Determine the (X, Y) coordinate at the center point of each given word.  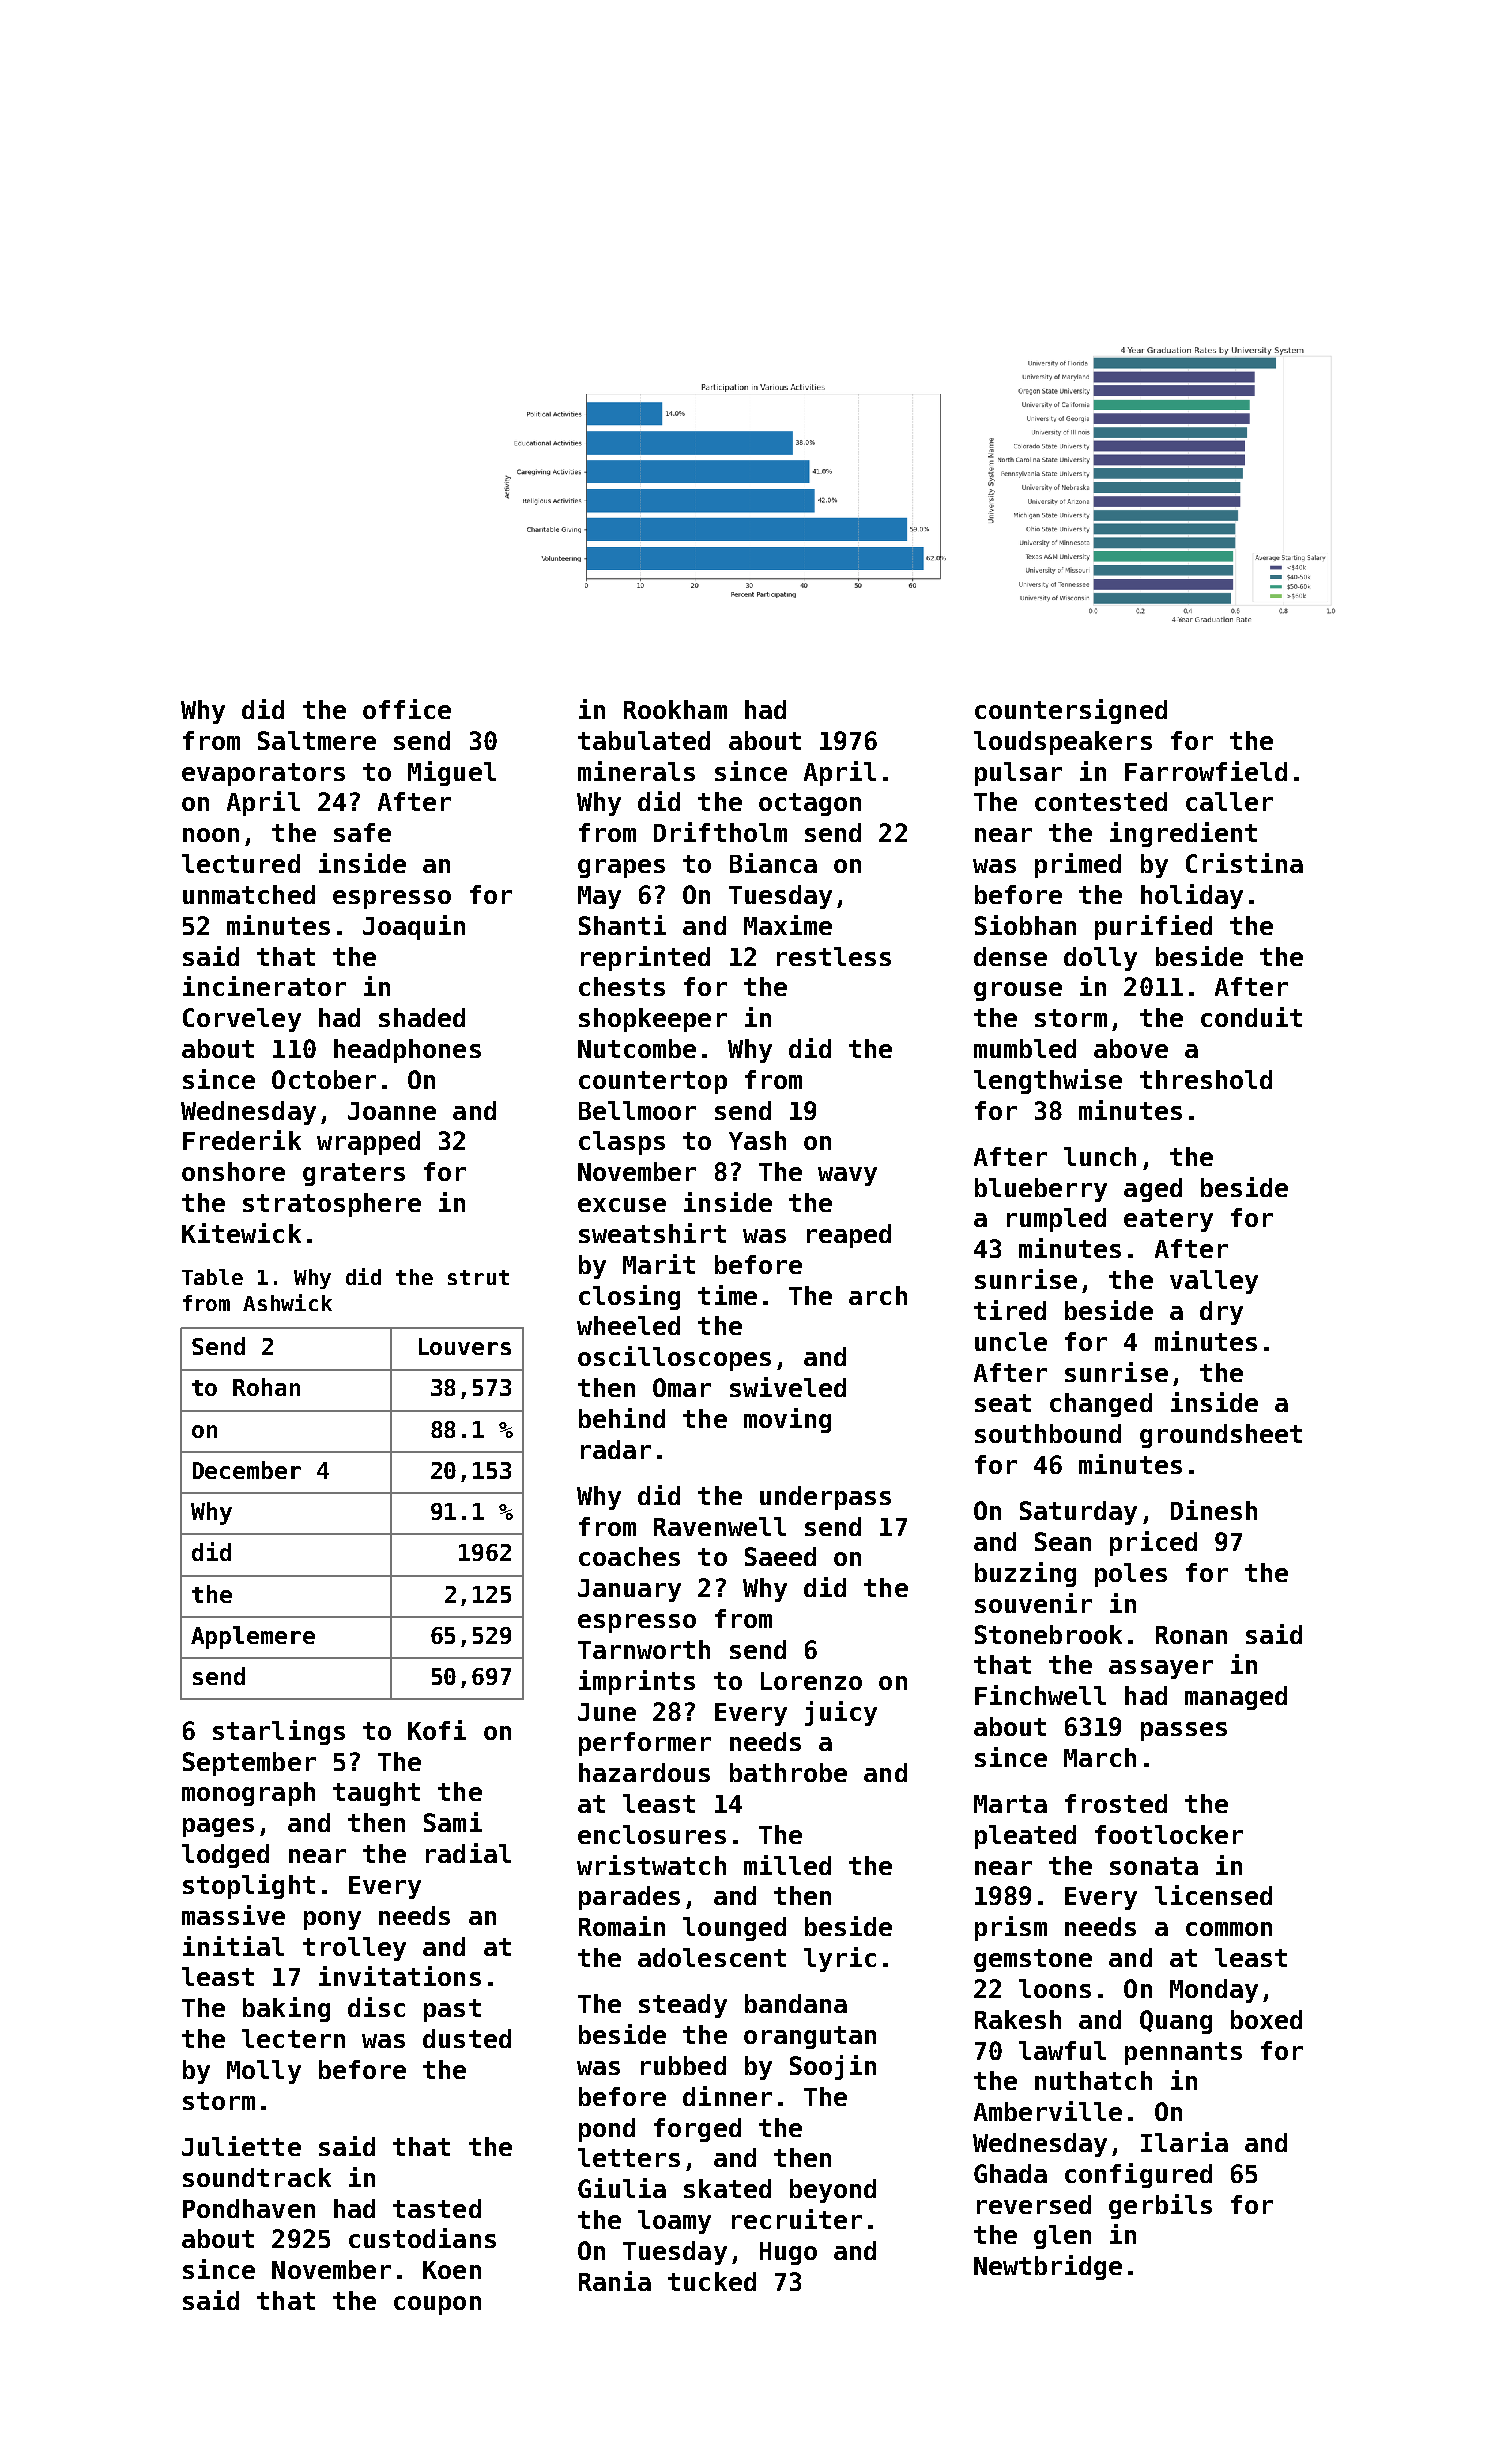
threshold (1206, 1079)
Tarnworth (644, 1649)
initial (233, 1946)
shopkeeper (653, 1020)
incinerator (264, 986)
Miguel (452, 773)
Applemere (253, 1637)
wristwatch (651, 1865)
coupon (437, 2305)
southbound (1048, 1433)
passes (1184, 1731)
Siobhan (1025, 925)
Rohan (266, 1387)
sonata (1154, 1866)
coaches (629, 1556)
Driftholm (720, 832)
